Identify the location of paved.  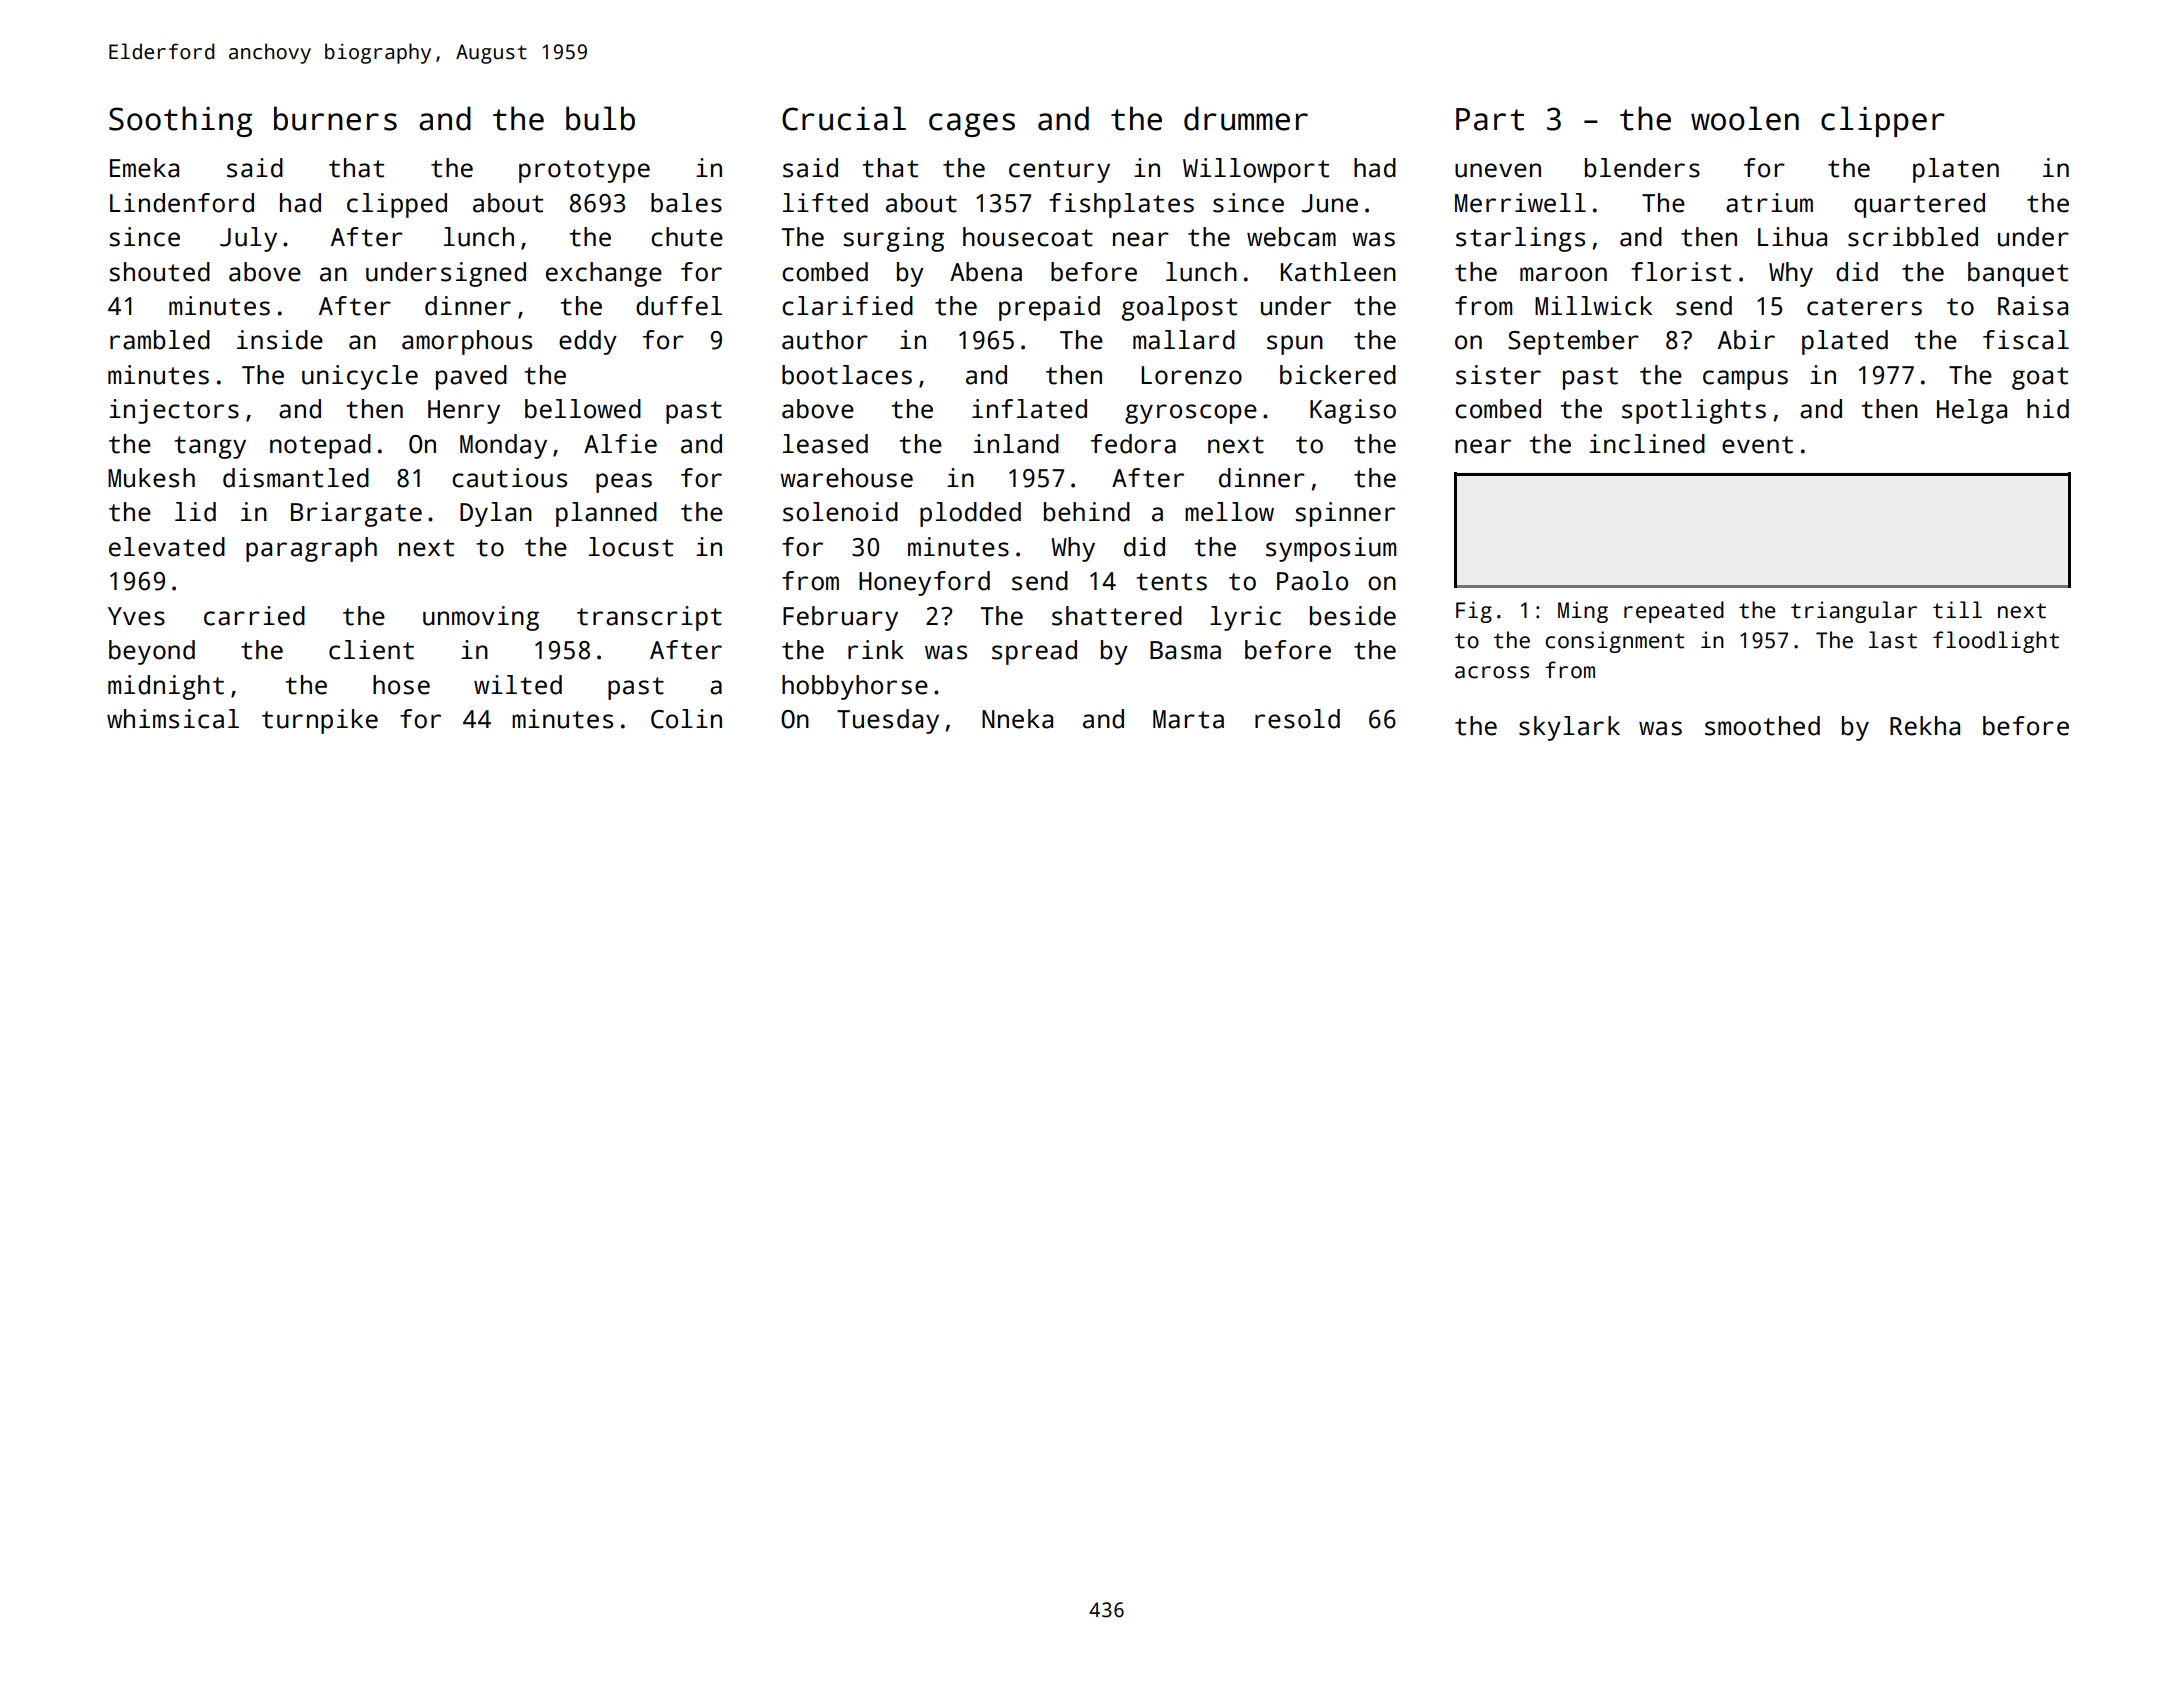
(471, 377).
